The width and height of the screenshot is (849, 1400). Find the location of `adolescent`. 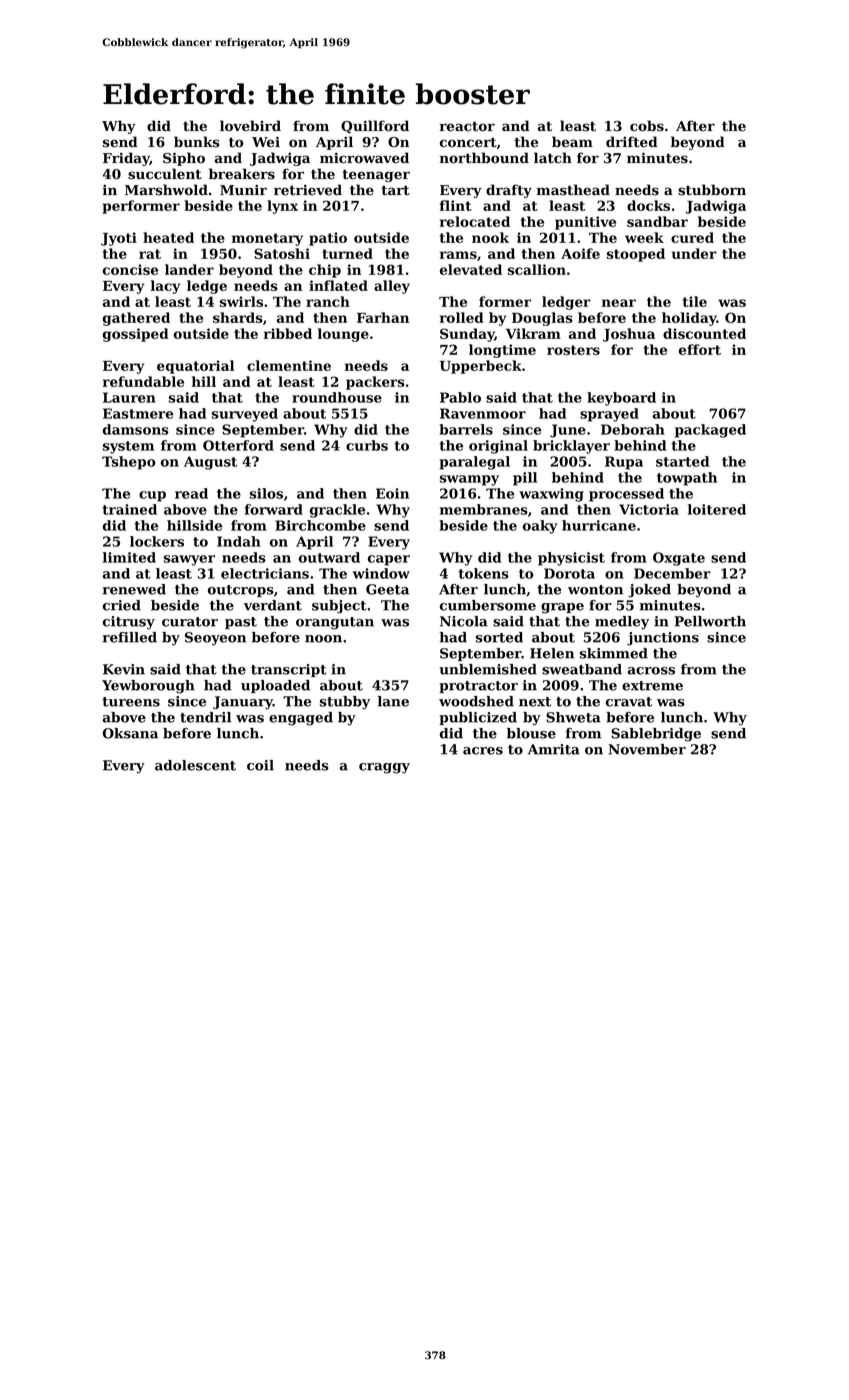

adolescent is located at coordinates (195, 765).
